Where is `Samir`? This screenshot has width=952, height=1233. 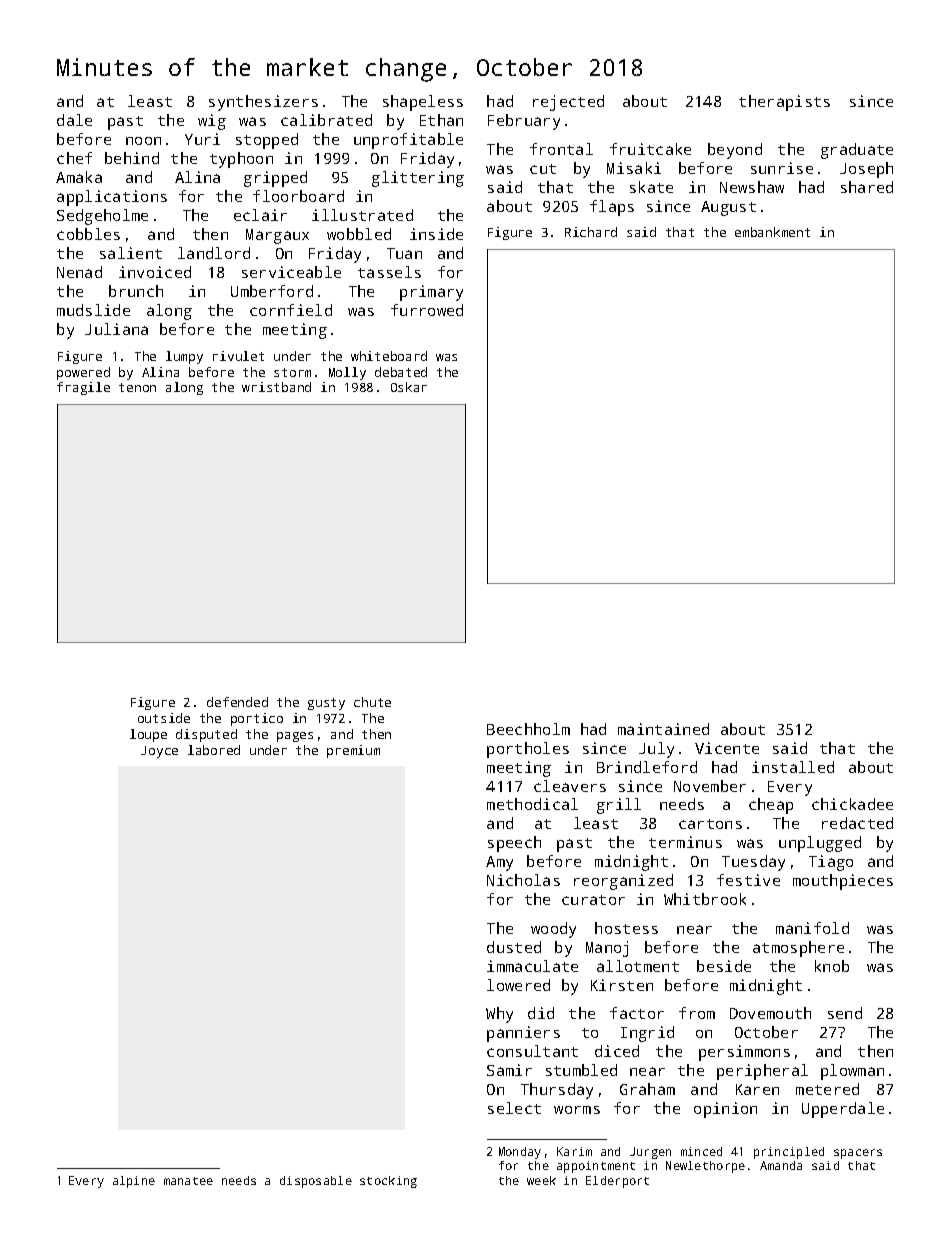 Samir is located at coordinates (509, 1070).
